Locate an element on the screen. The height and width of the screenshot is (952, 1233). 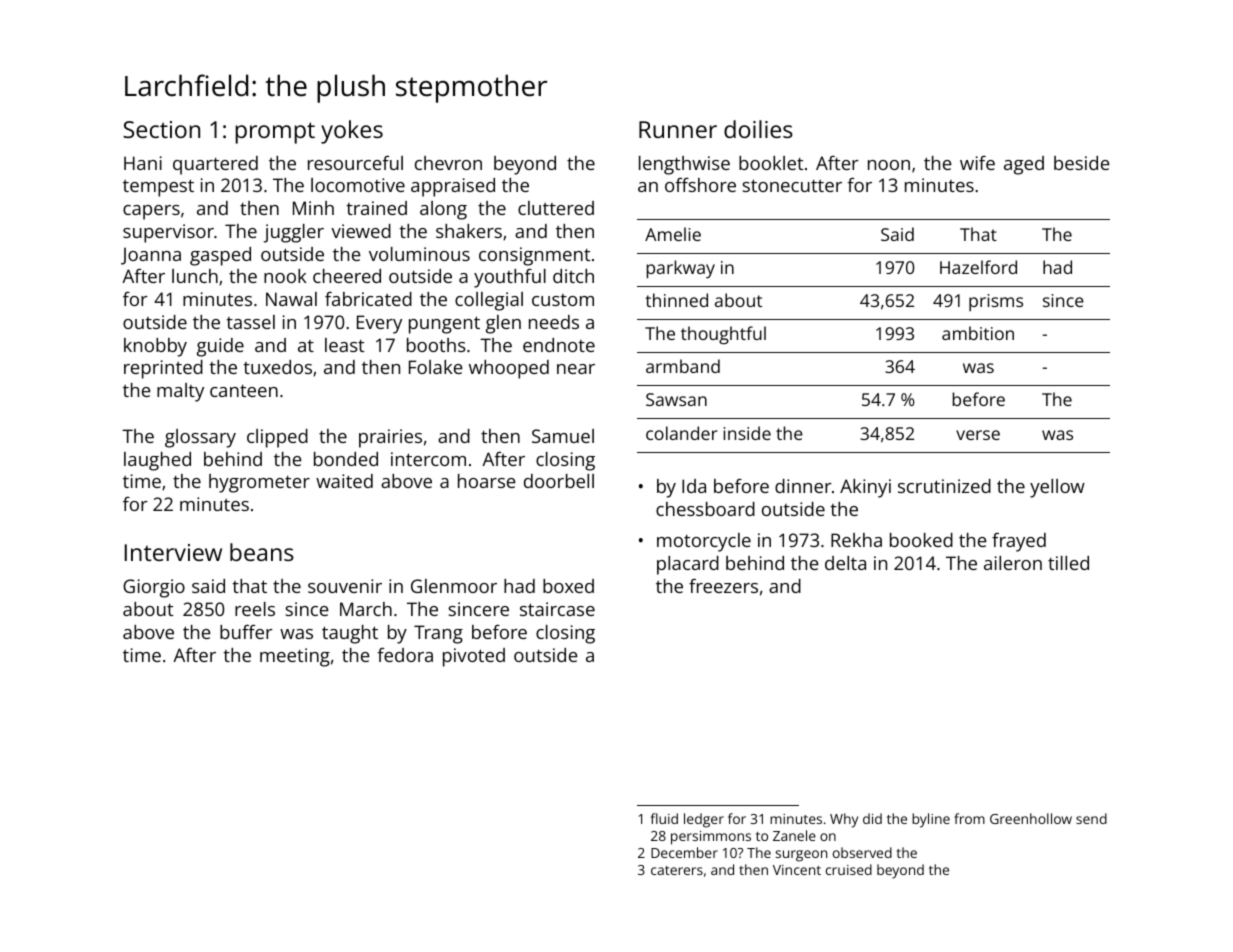
noon is located at coordinates (889, 165).
